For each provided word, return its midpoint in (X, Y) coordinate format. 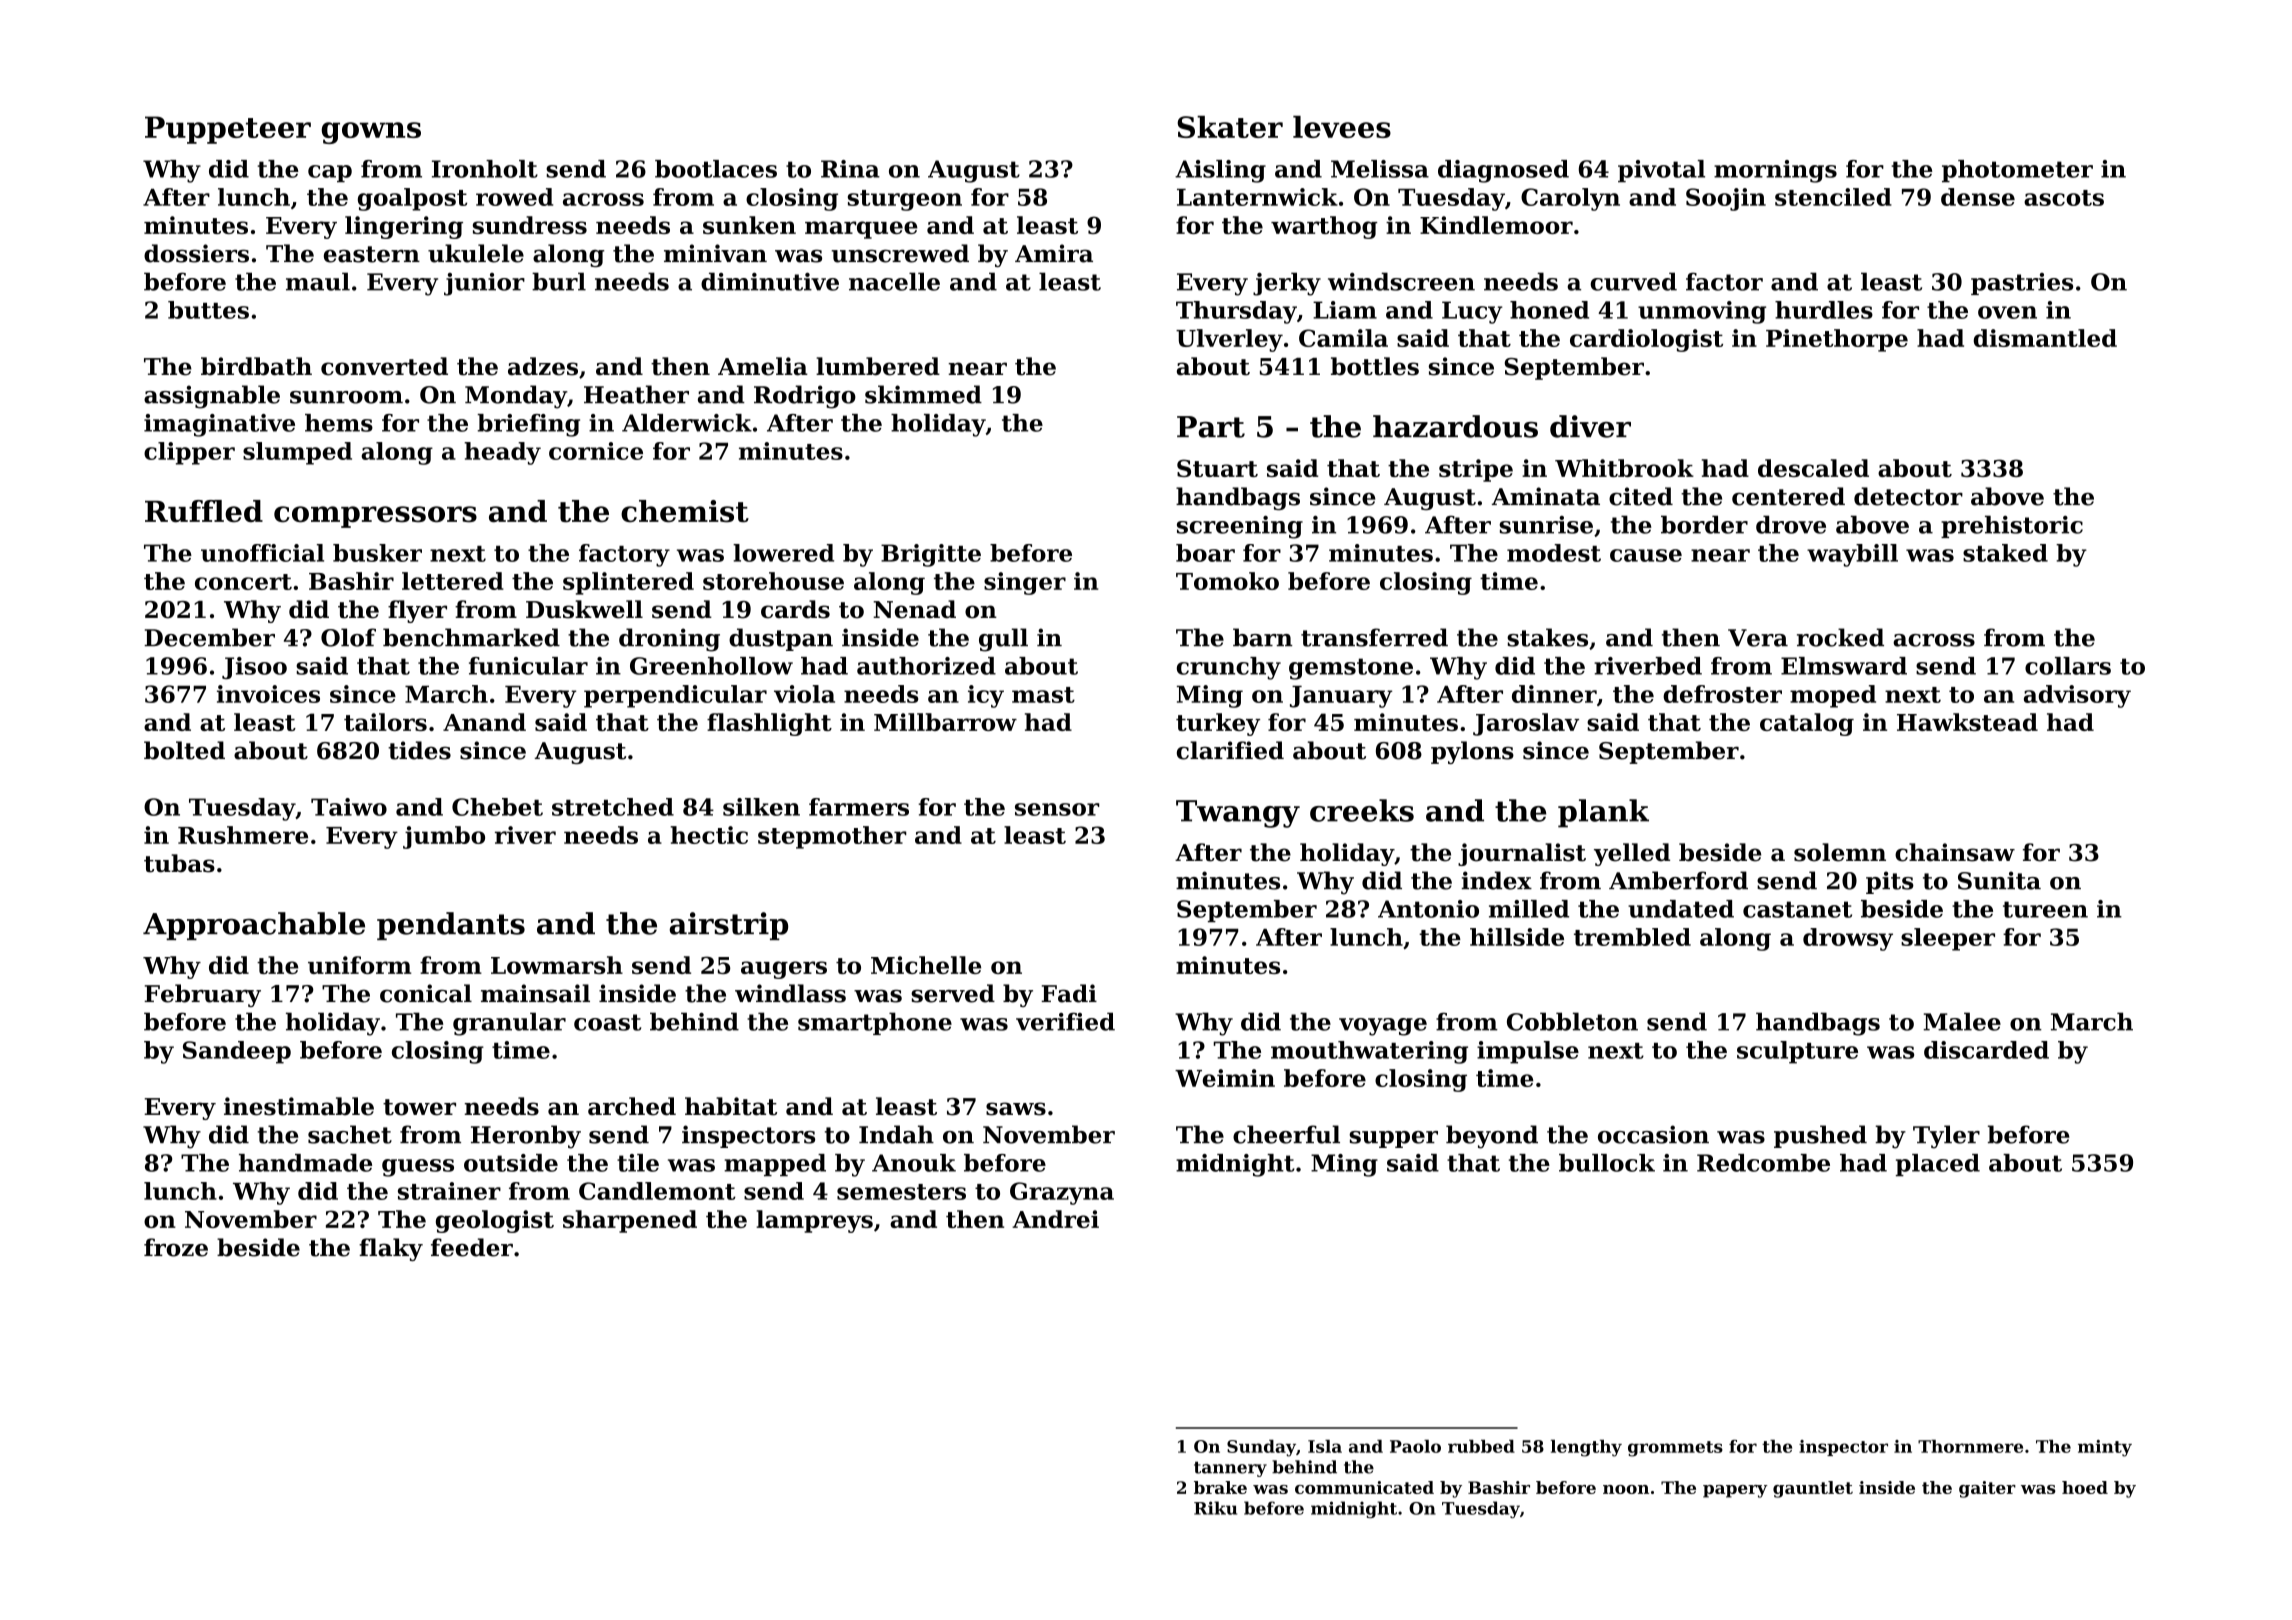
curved (1633, 281)
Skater (1230, 127)
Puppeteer (228, 130)
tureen (2045, 909)
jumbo (444, 837)
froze (176, 1247)
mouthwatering (1369, 1052)
